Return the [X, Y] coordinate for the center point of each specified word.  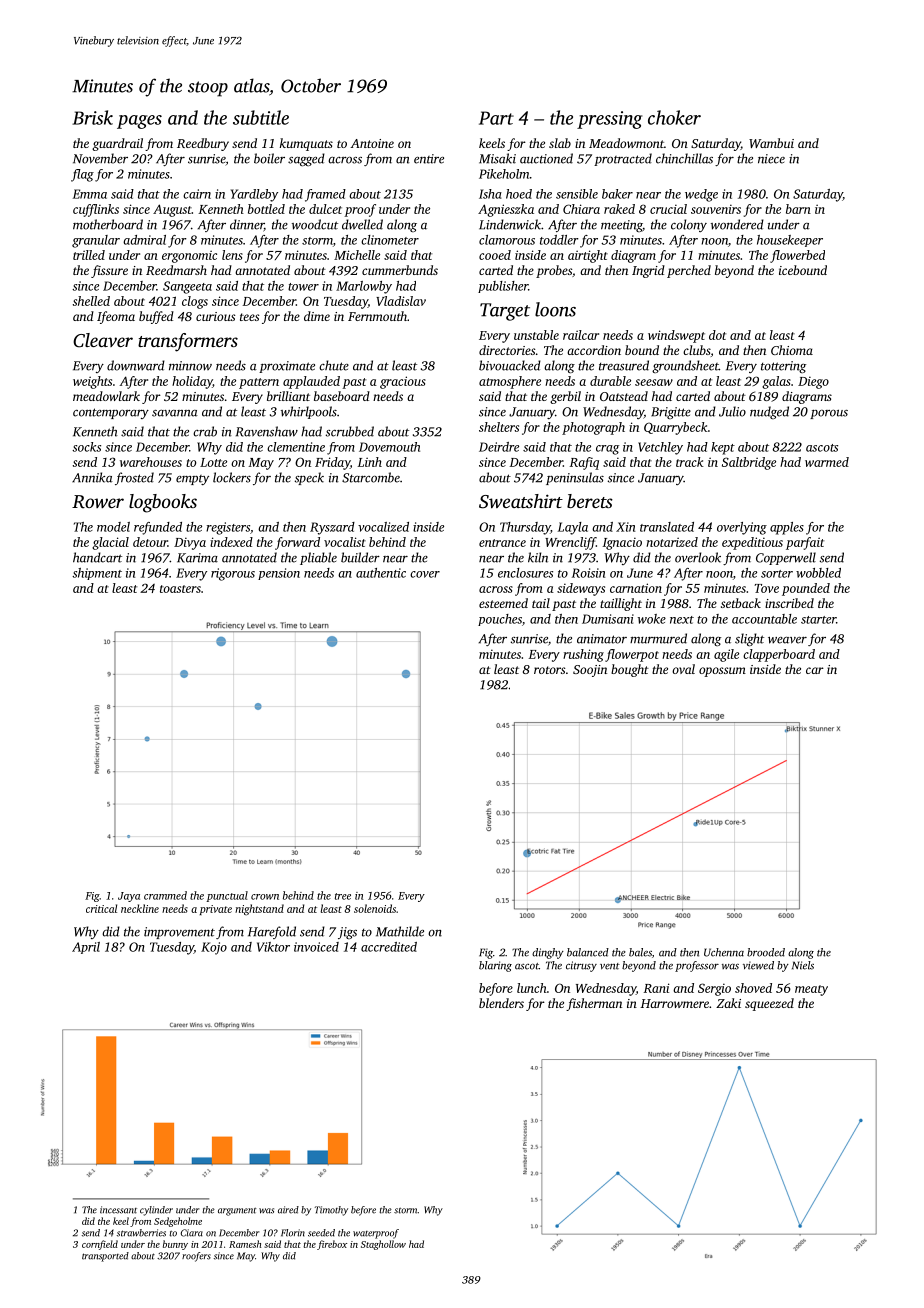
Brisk [92, 117]
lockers [232, 477]
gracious [403, 382]
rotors [549, 670]
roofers [196, 1257]
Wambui [771, 143]
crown [265, 897]
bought [630, 670]
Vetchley [660, 448]
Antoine [372, 143]
